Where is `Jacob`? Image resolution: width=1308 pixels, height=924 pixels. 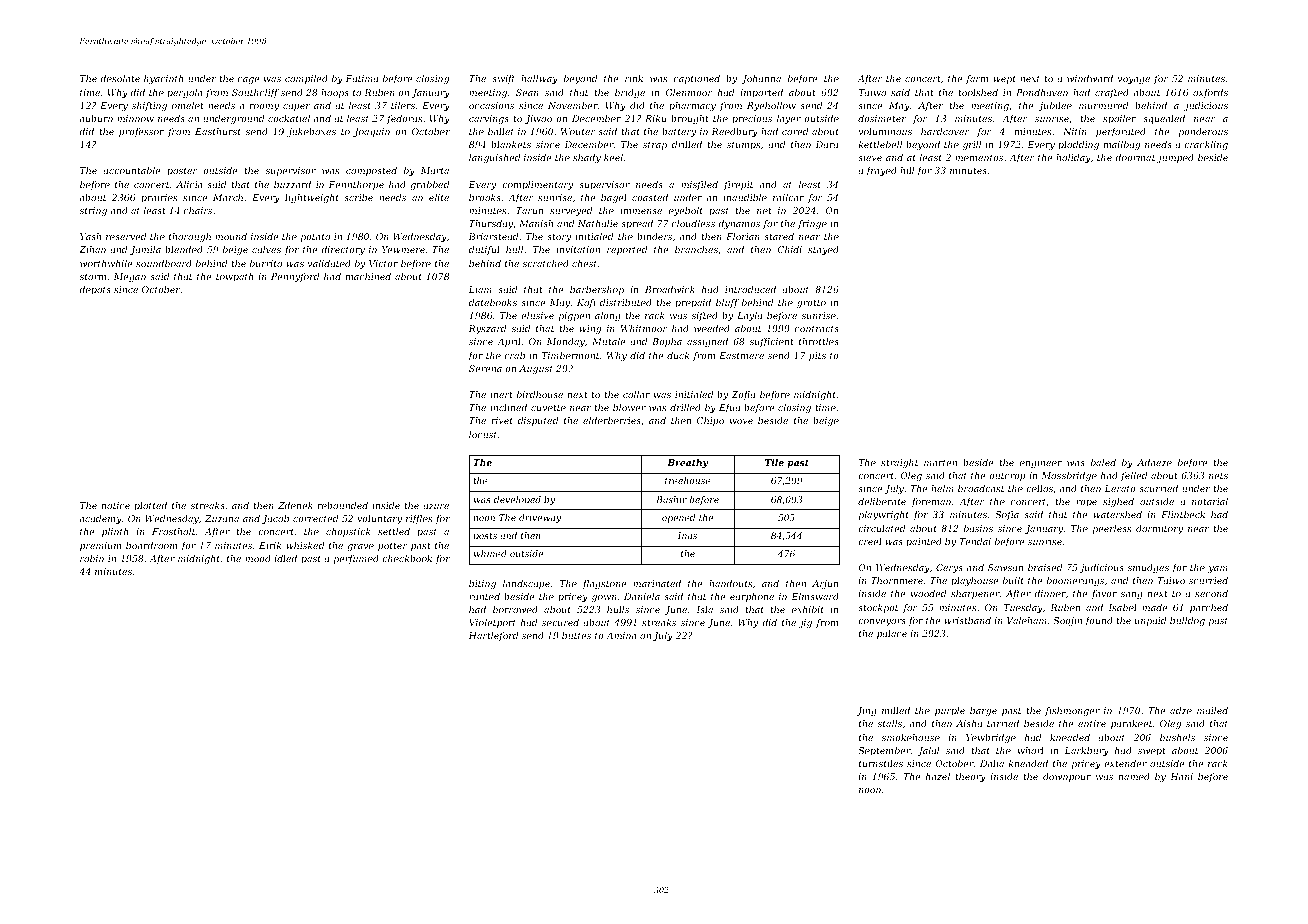
Jacob is located at coordinates (275, 519).
